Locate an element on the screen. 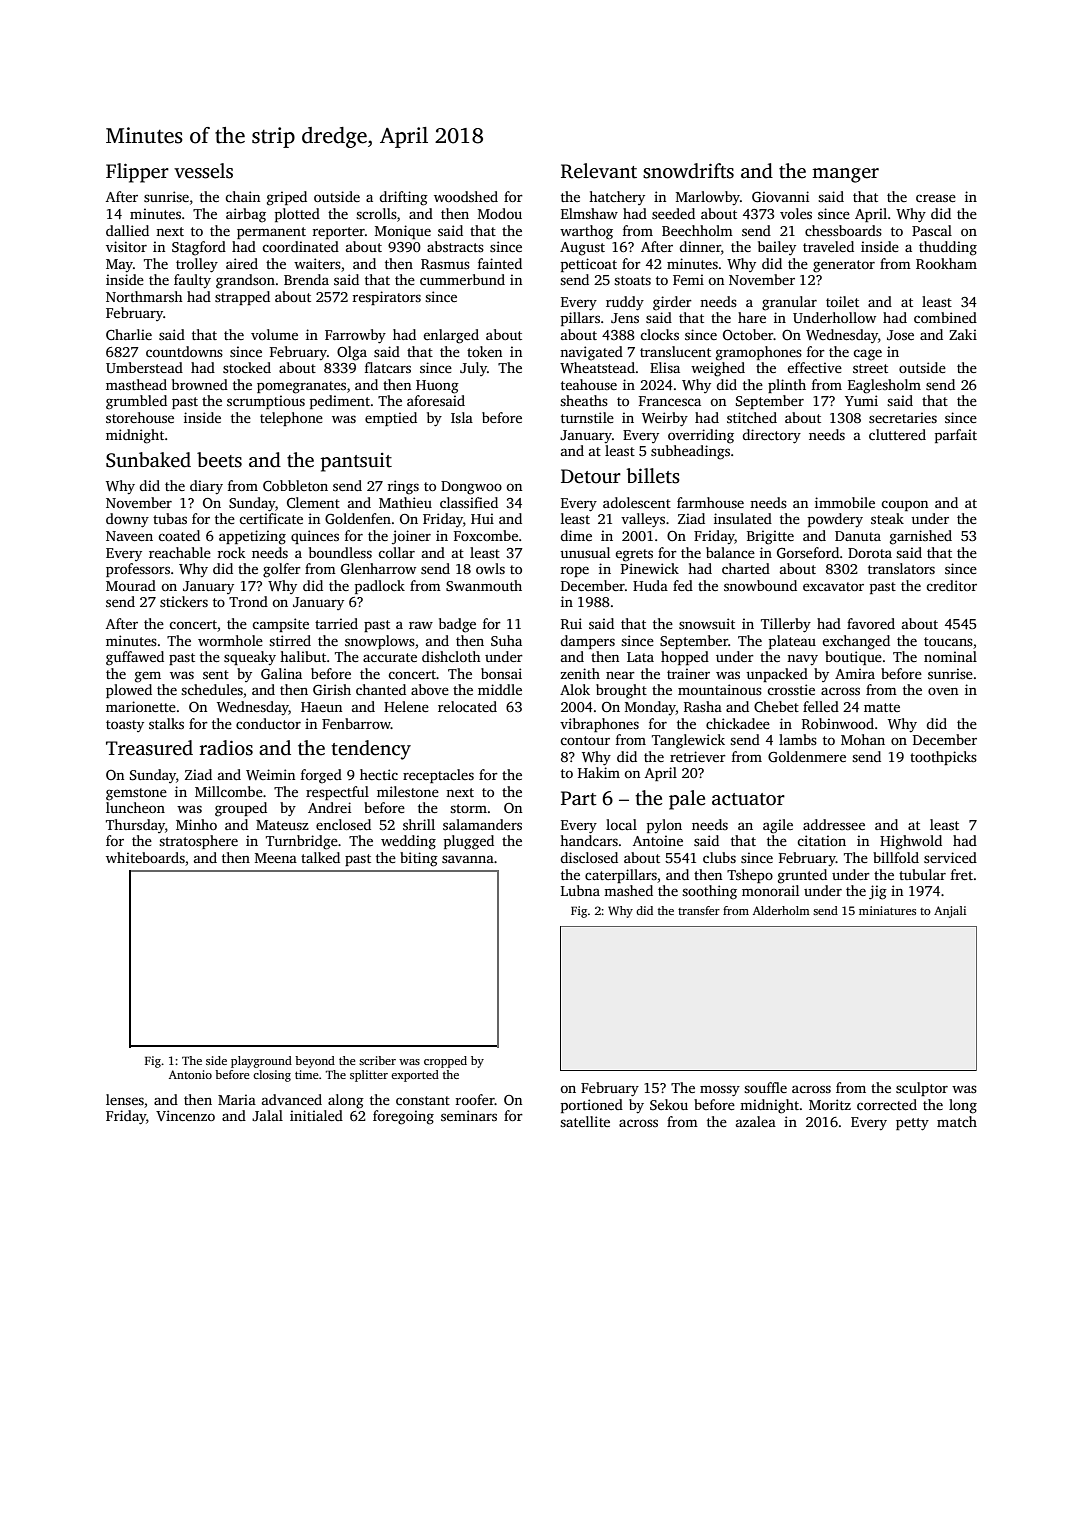  coupon is located at coordinates (905, 505).
